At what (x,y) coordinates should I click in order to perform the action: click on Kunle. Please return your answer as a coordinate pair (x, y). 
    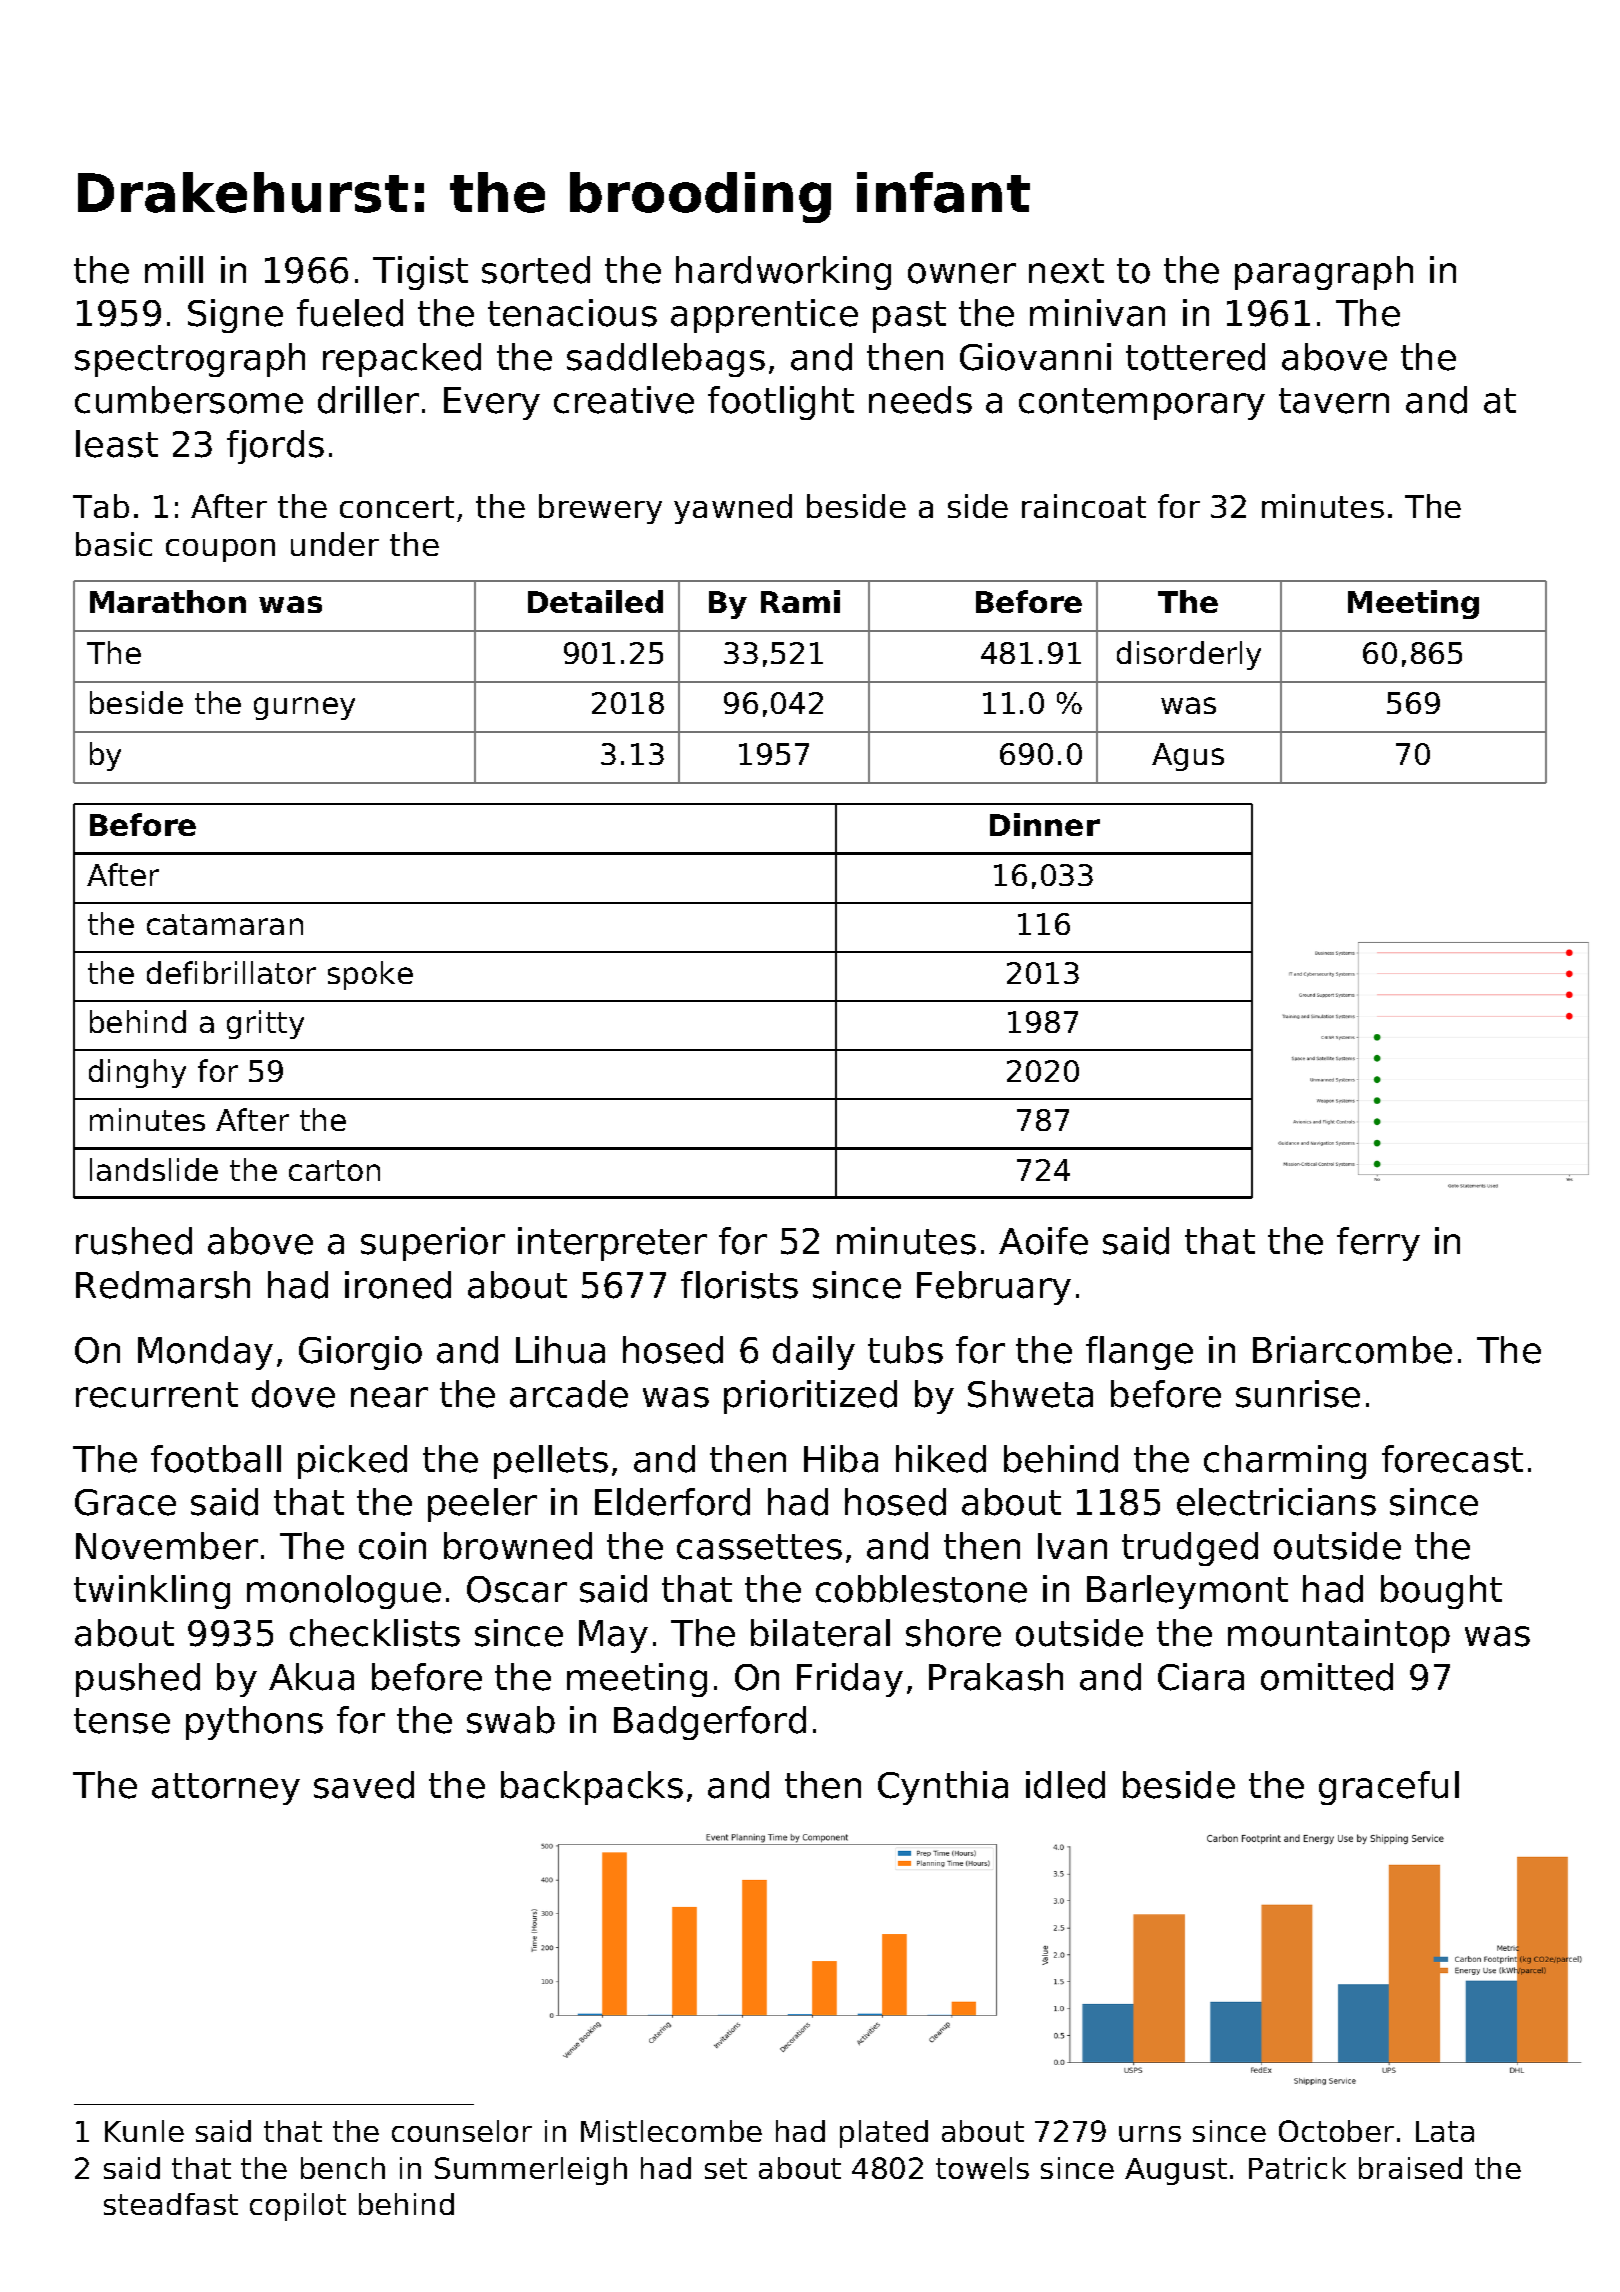
    Looking at the image, I should click on (144, 2131).
